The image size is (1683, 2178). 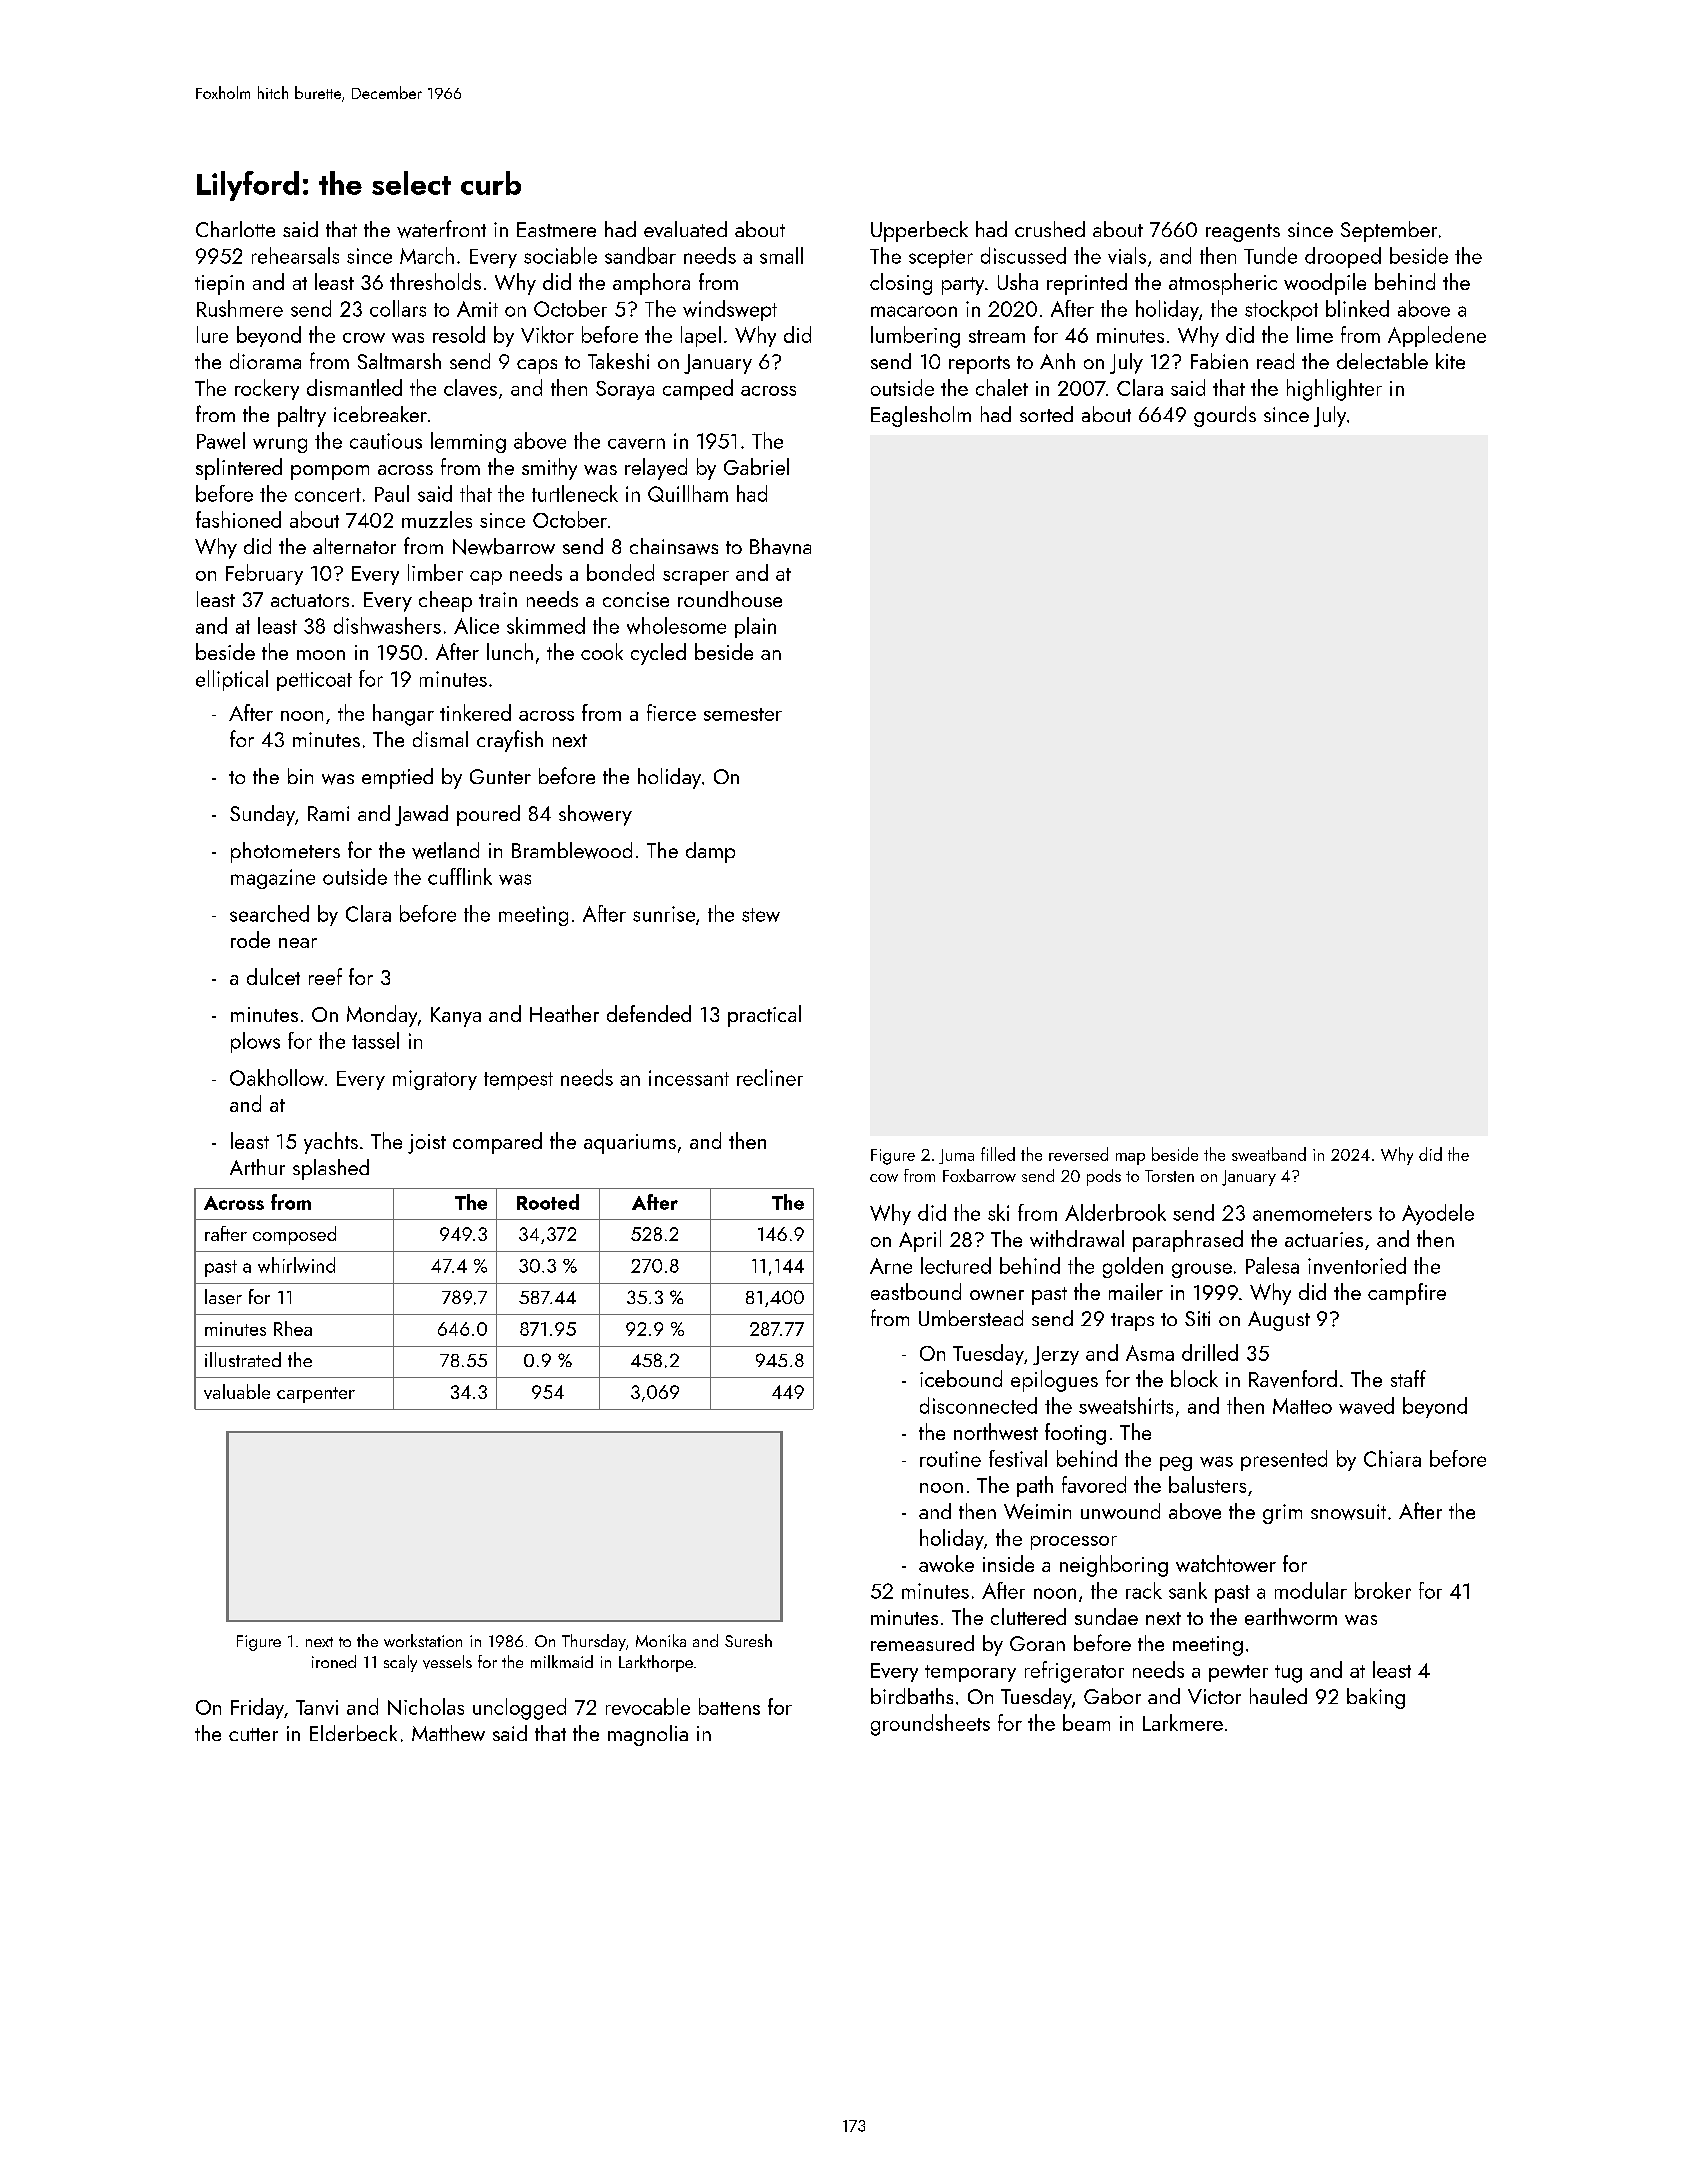 I want to click on Friday, so click(x=257, y=1708).
